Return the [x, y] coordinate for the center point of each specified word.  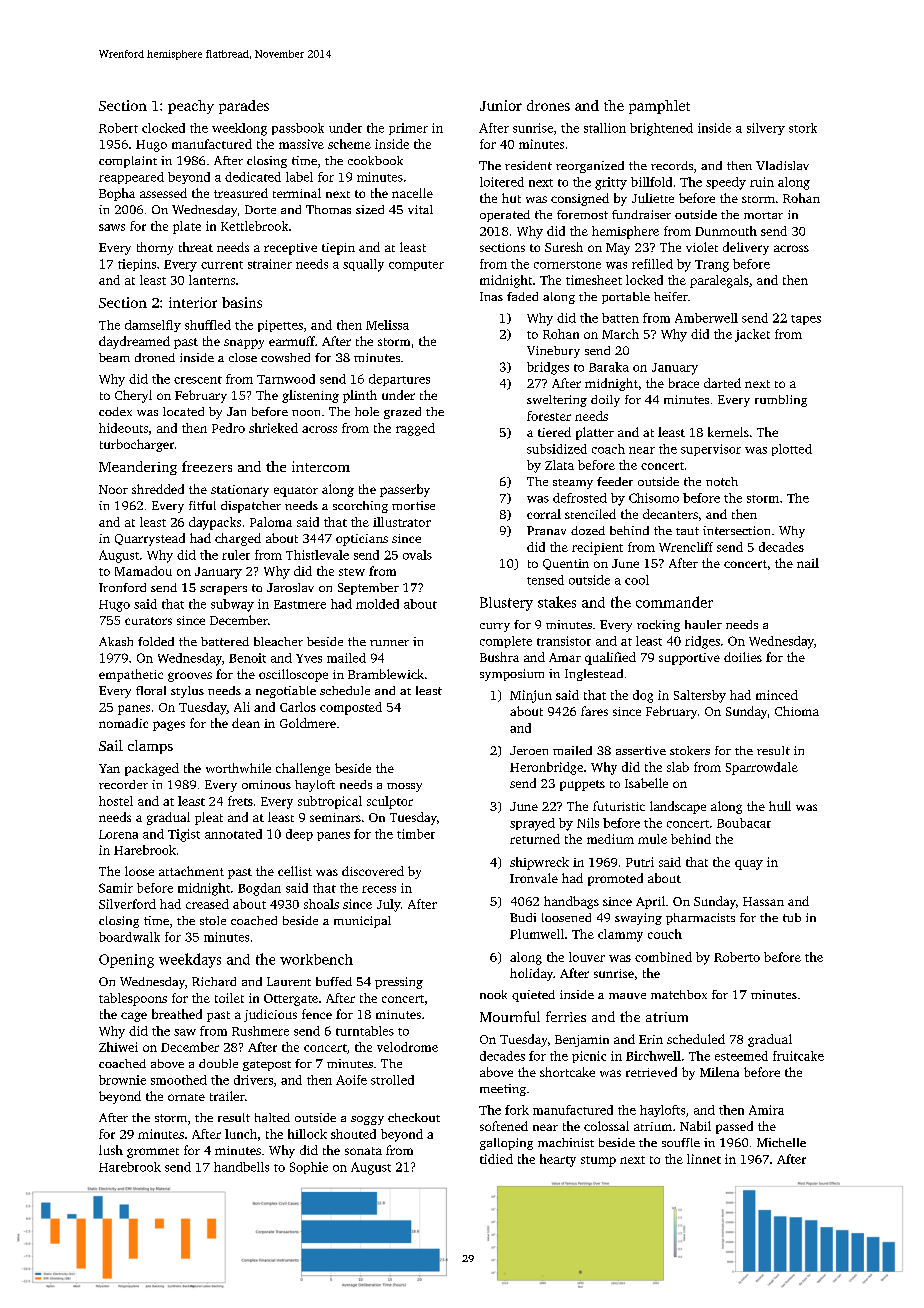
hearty [558, 1160]
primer [408, 129]
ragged [415, 429]
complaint [128, 162]
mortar [763, 215]
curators [148, 621]
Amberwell [706, 318]
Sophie [309, 1168]
